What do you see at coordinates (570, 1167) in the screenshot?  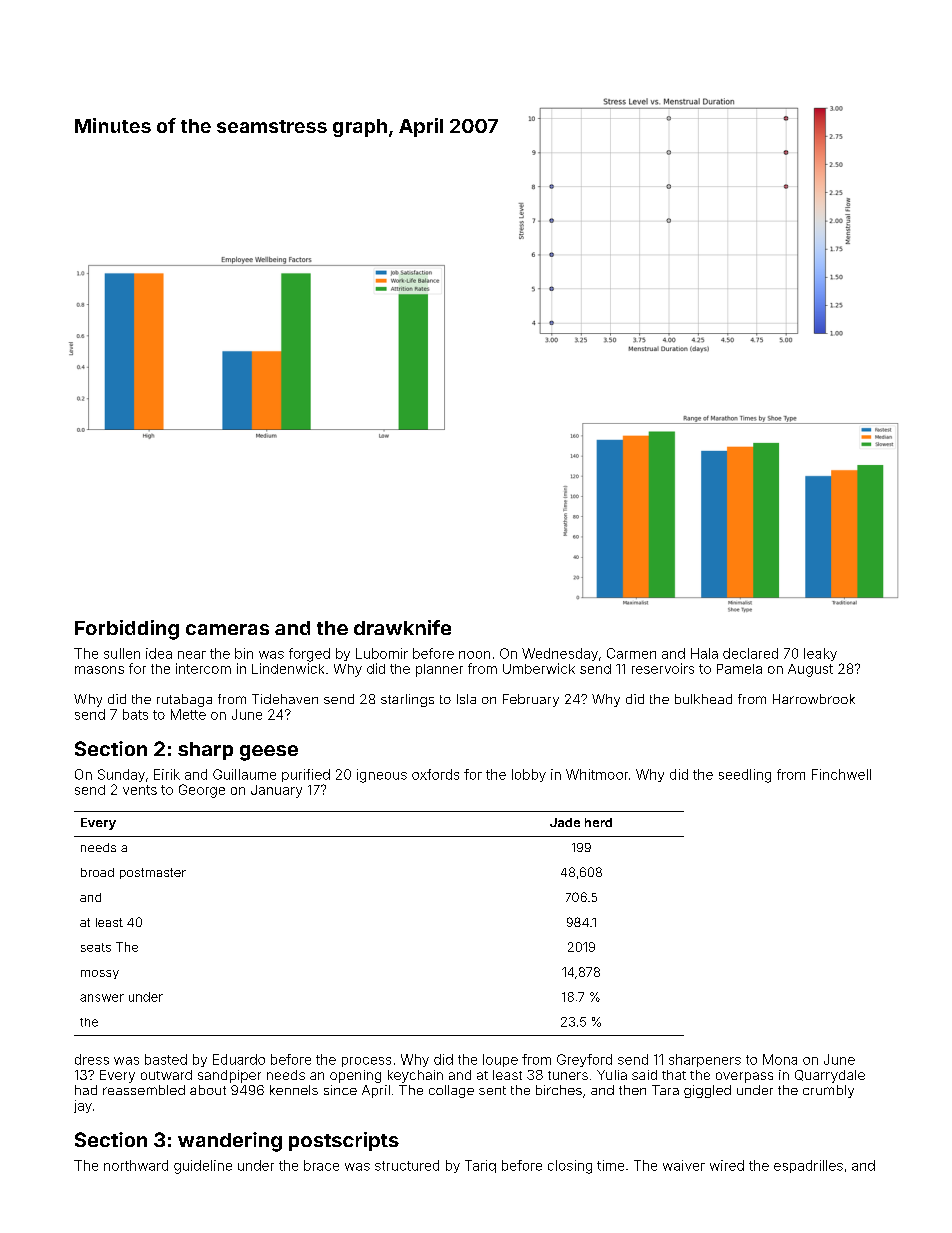 I see `closing` at bounding box center [570, 1167].
